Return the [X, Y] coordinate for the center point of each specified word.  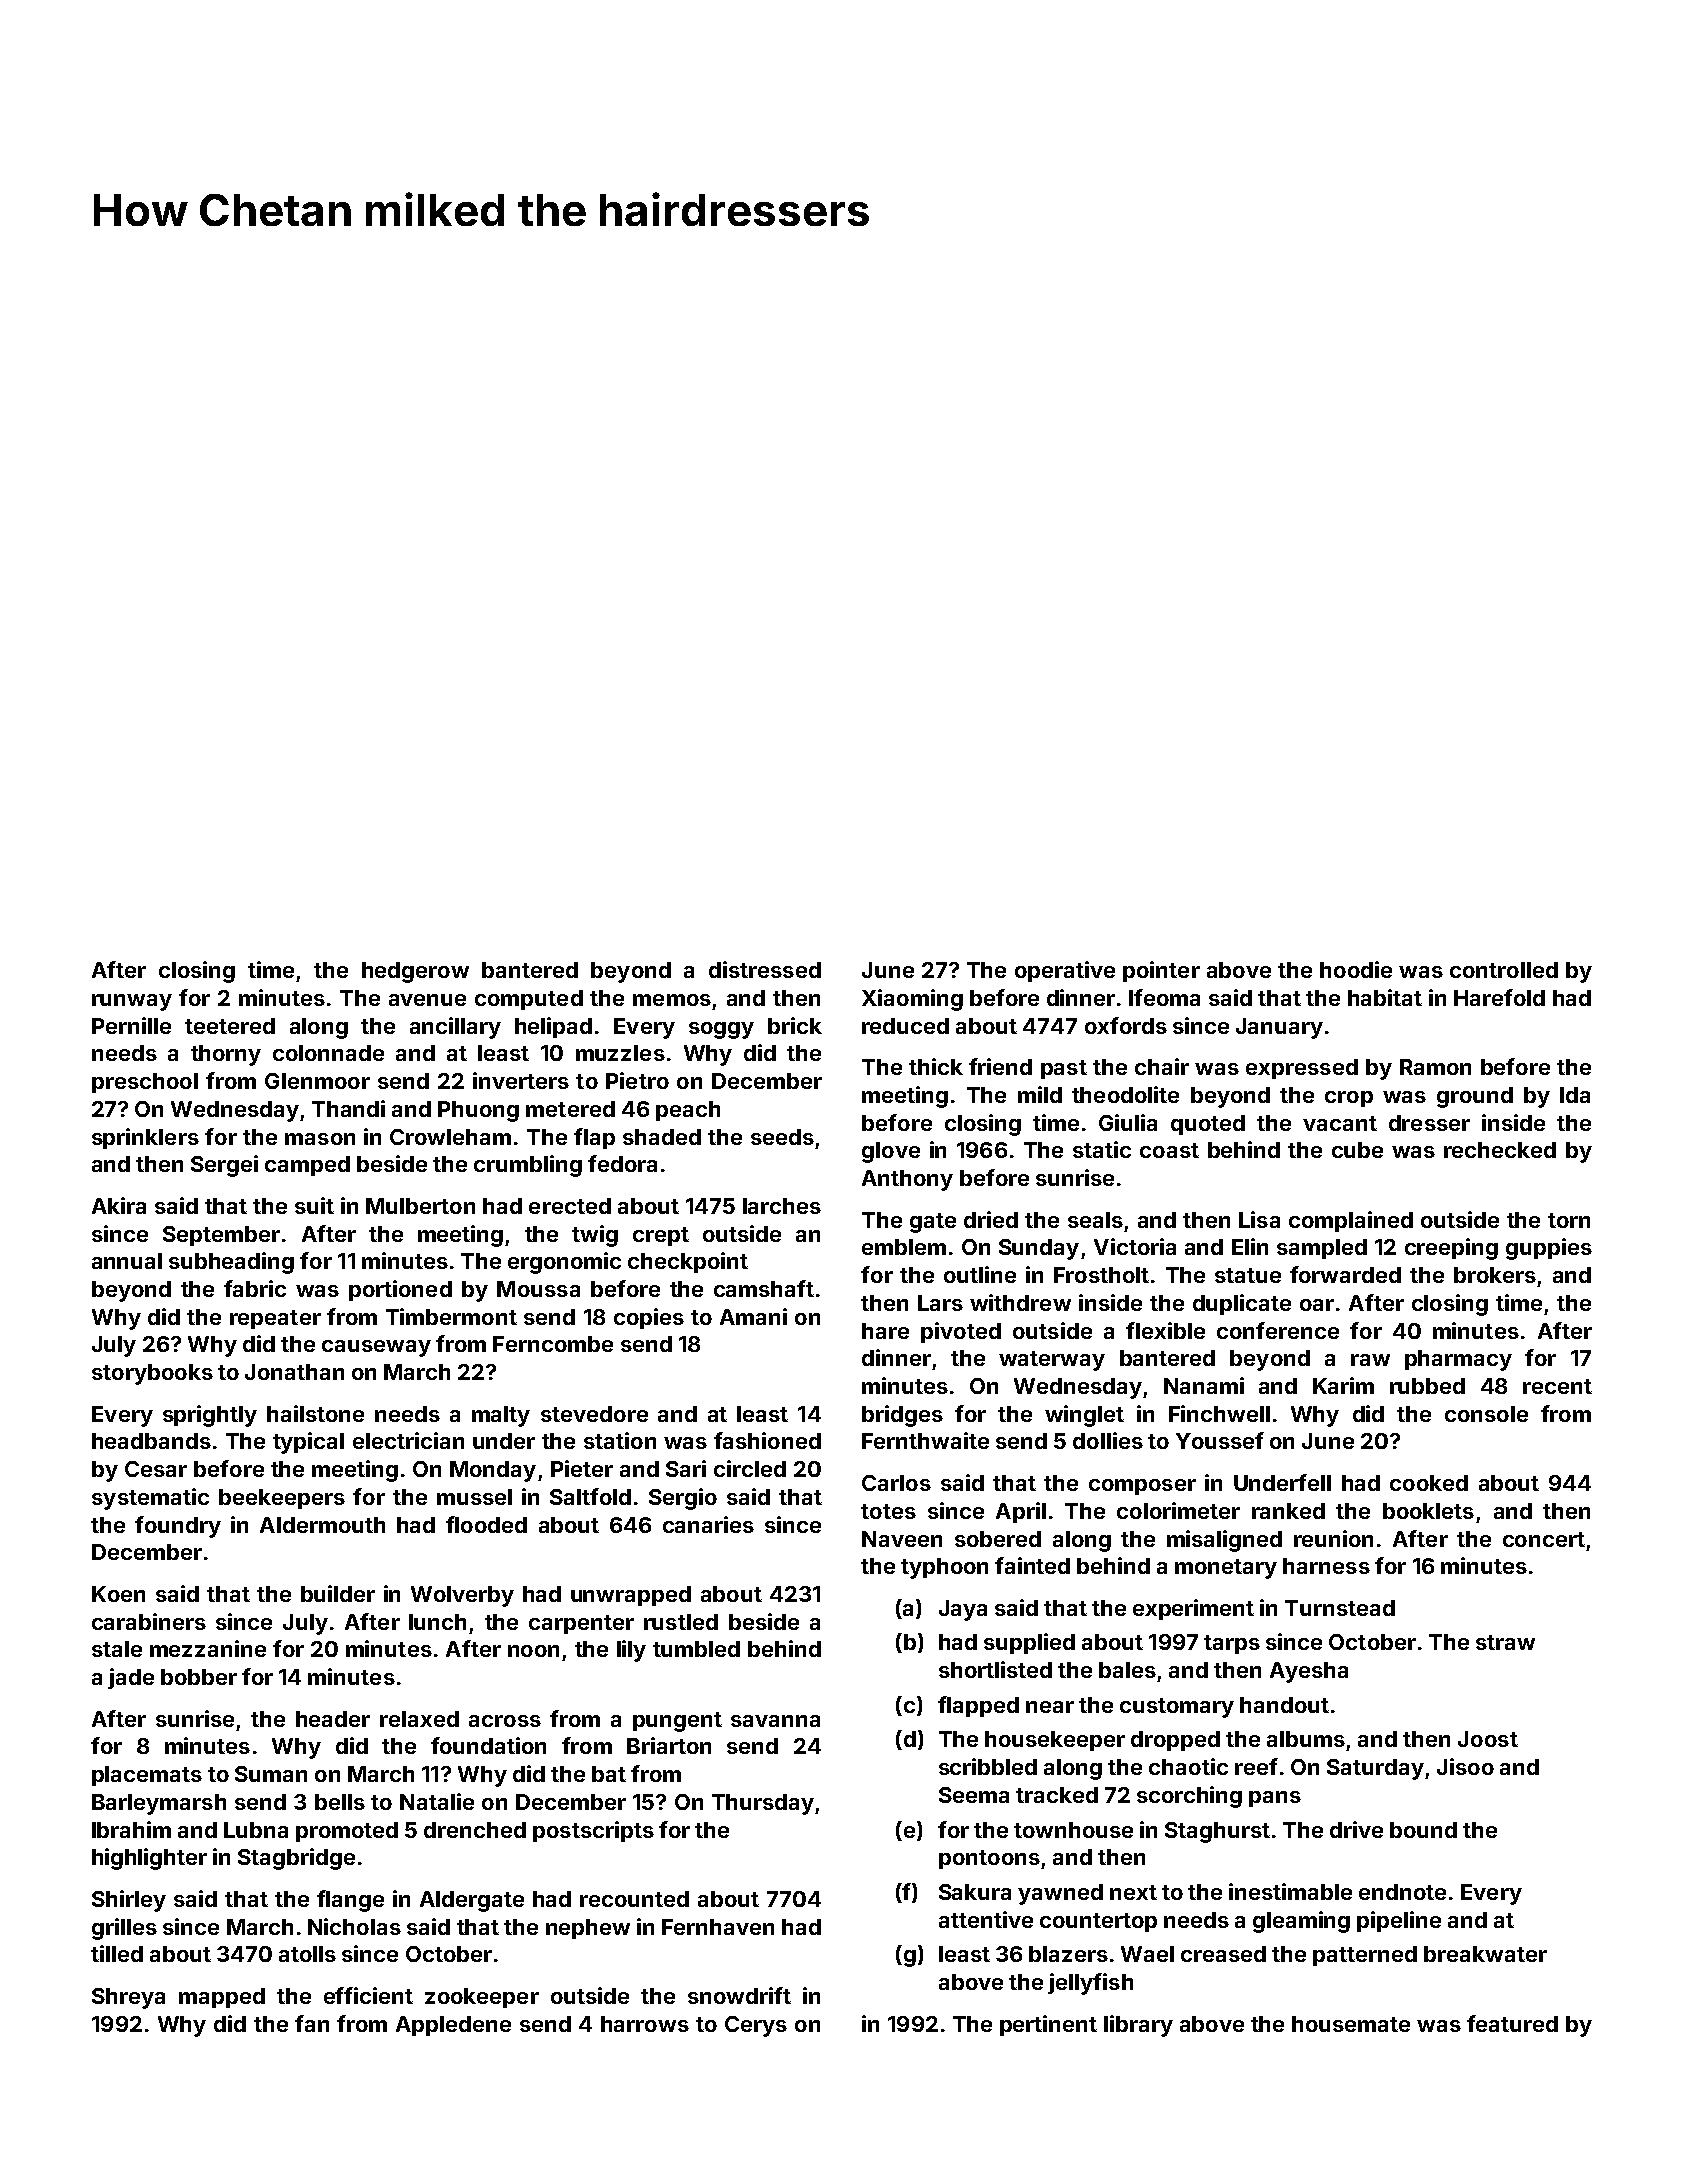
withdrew [1020, 1302]
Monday [493, 1471]
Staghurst [1217, 1832]
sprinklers [145, 1138]
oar [1317, 1305]
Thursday [763, 1804]
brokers [1495, 1275]
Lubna [256, 1830]
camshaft [764, 1288]
